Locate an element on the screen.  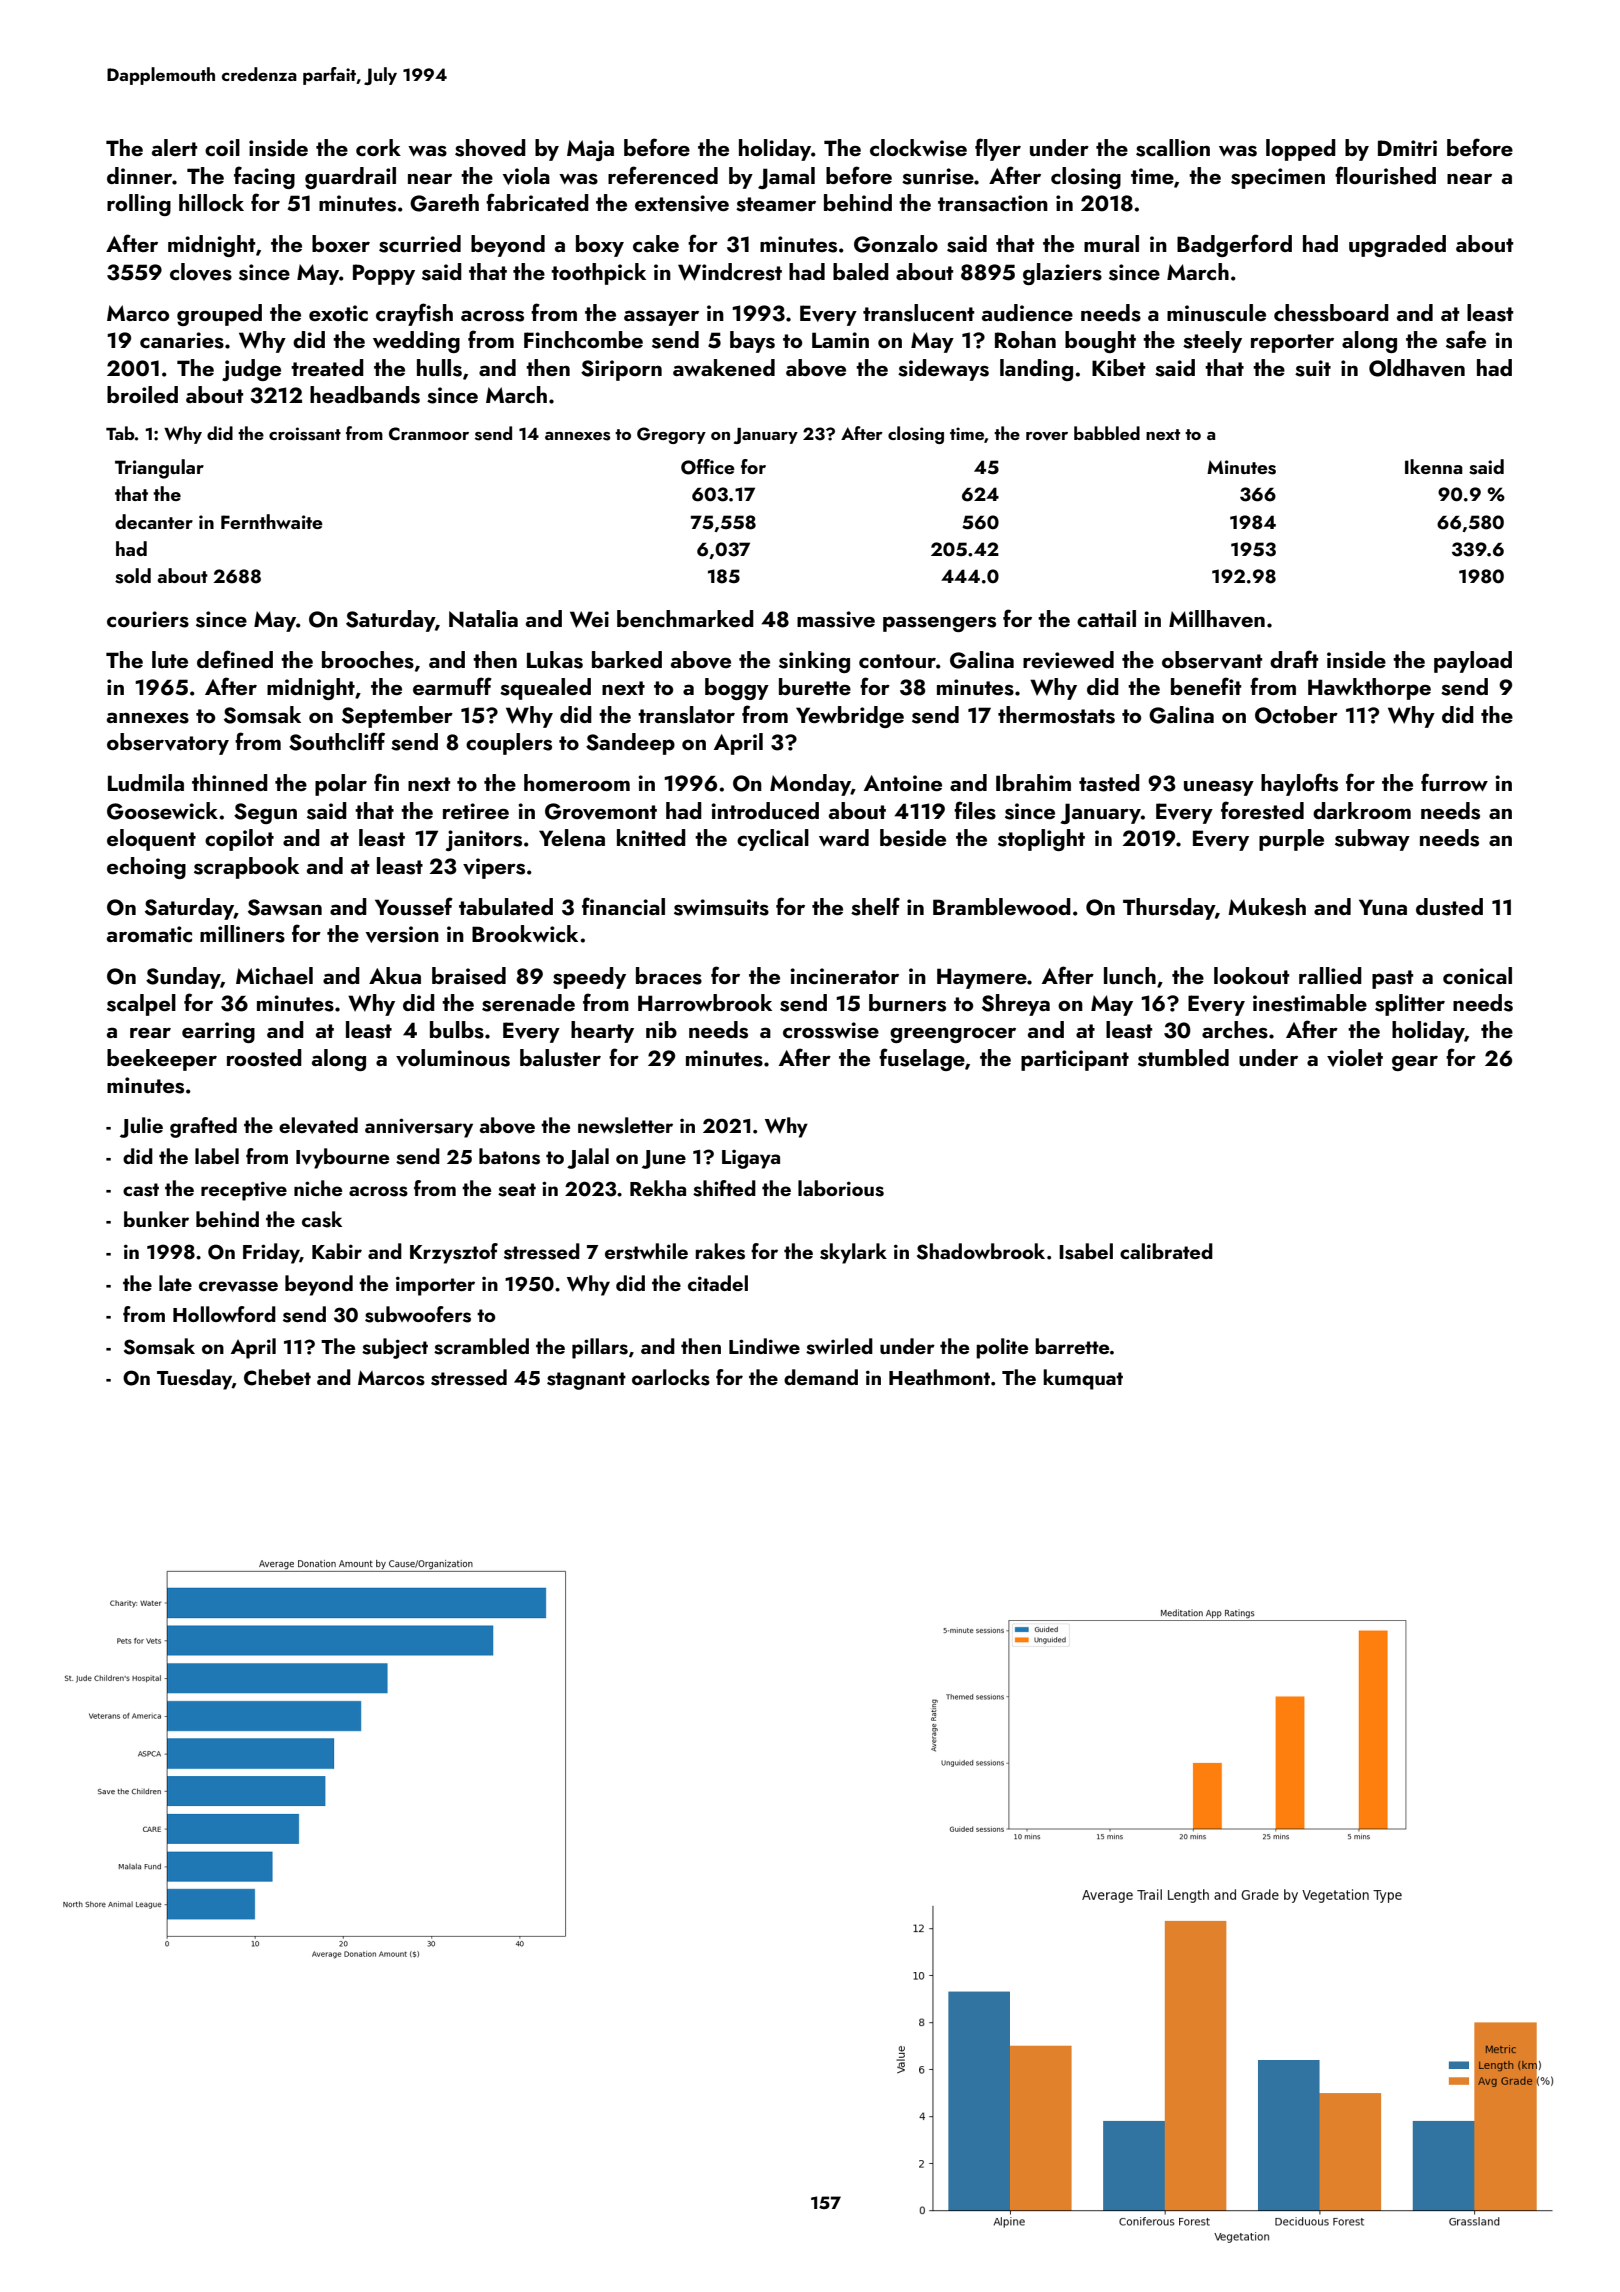
introduced is located at coordinates (765, 810).
